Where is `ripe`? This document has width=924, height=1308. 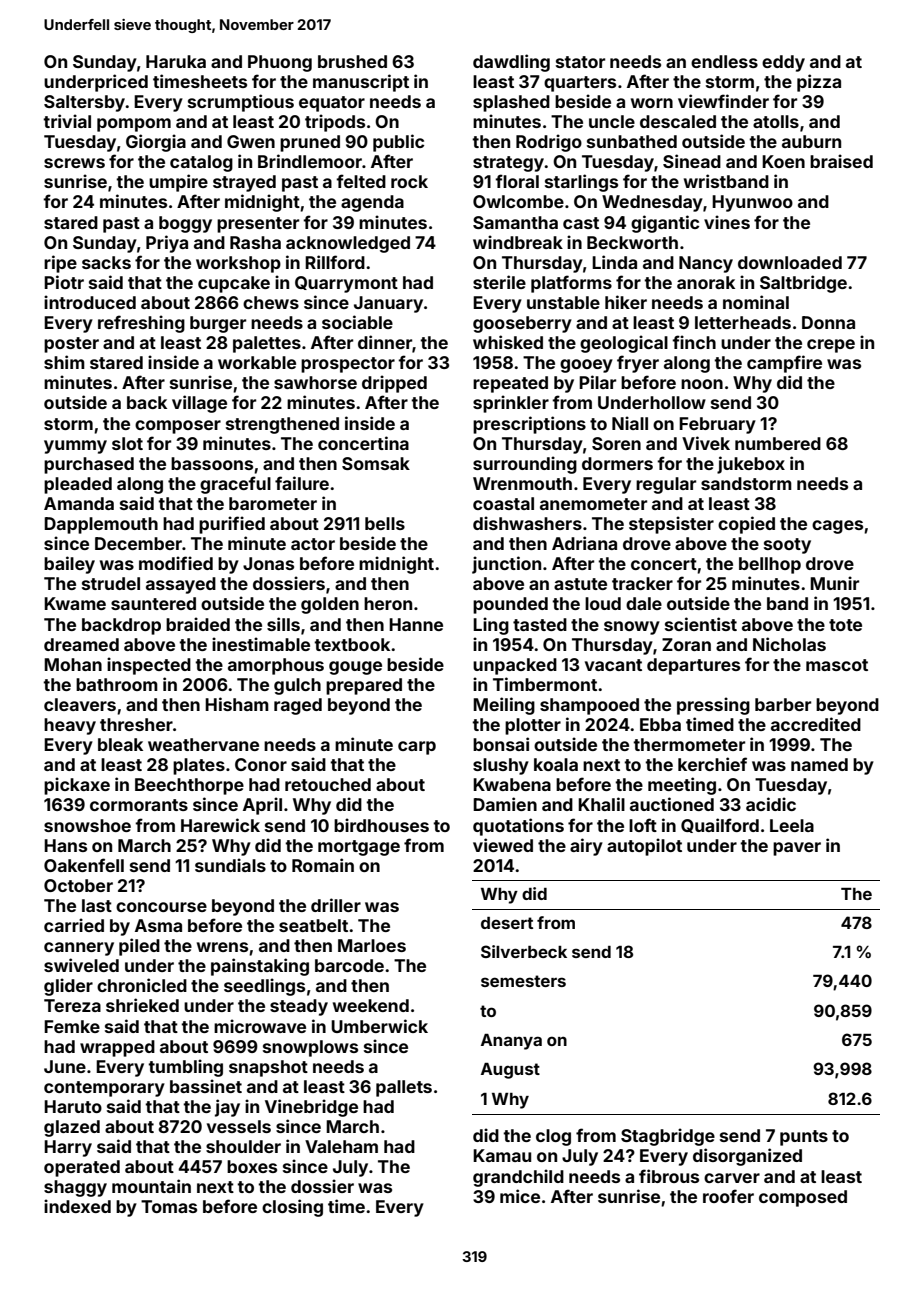 ripe is located at coordinates (60, 264).
